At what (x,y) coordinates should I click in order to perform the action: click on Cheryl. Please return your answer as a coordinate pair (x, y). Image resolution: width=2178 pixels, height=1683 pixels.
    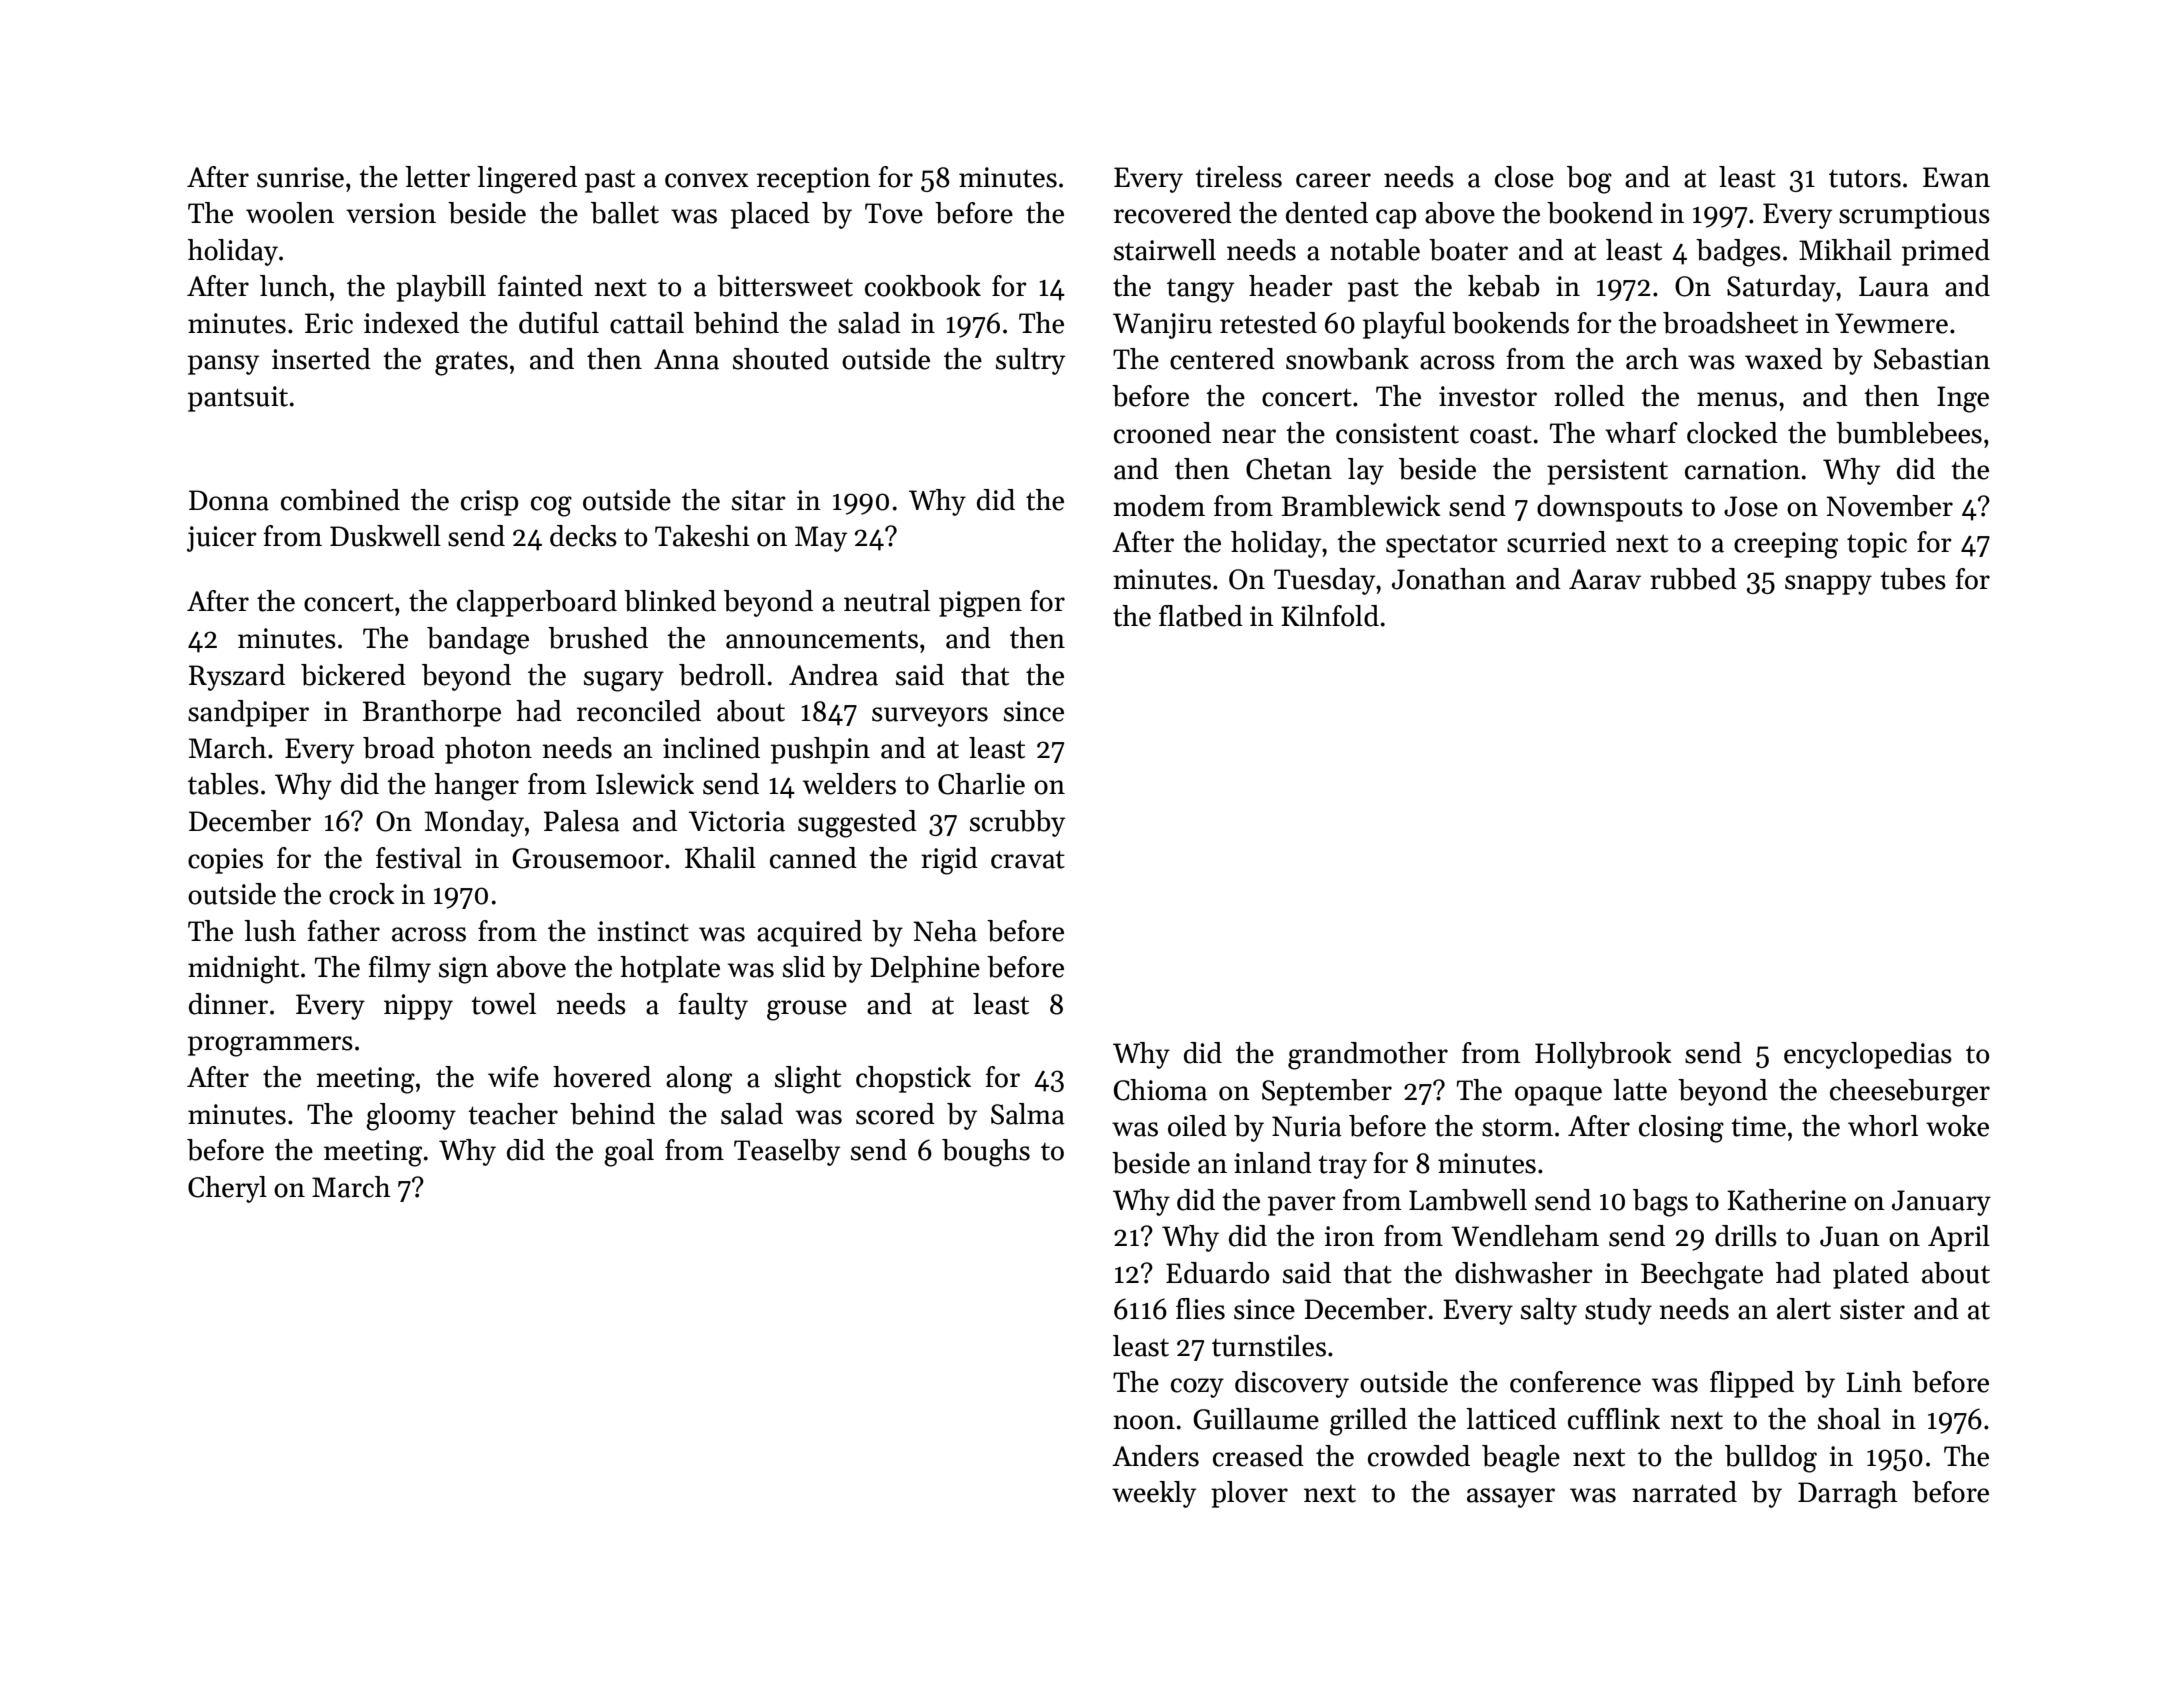
    Looking at the image, I should click on (227, 1189).
